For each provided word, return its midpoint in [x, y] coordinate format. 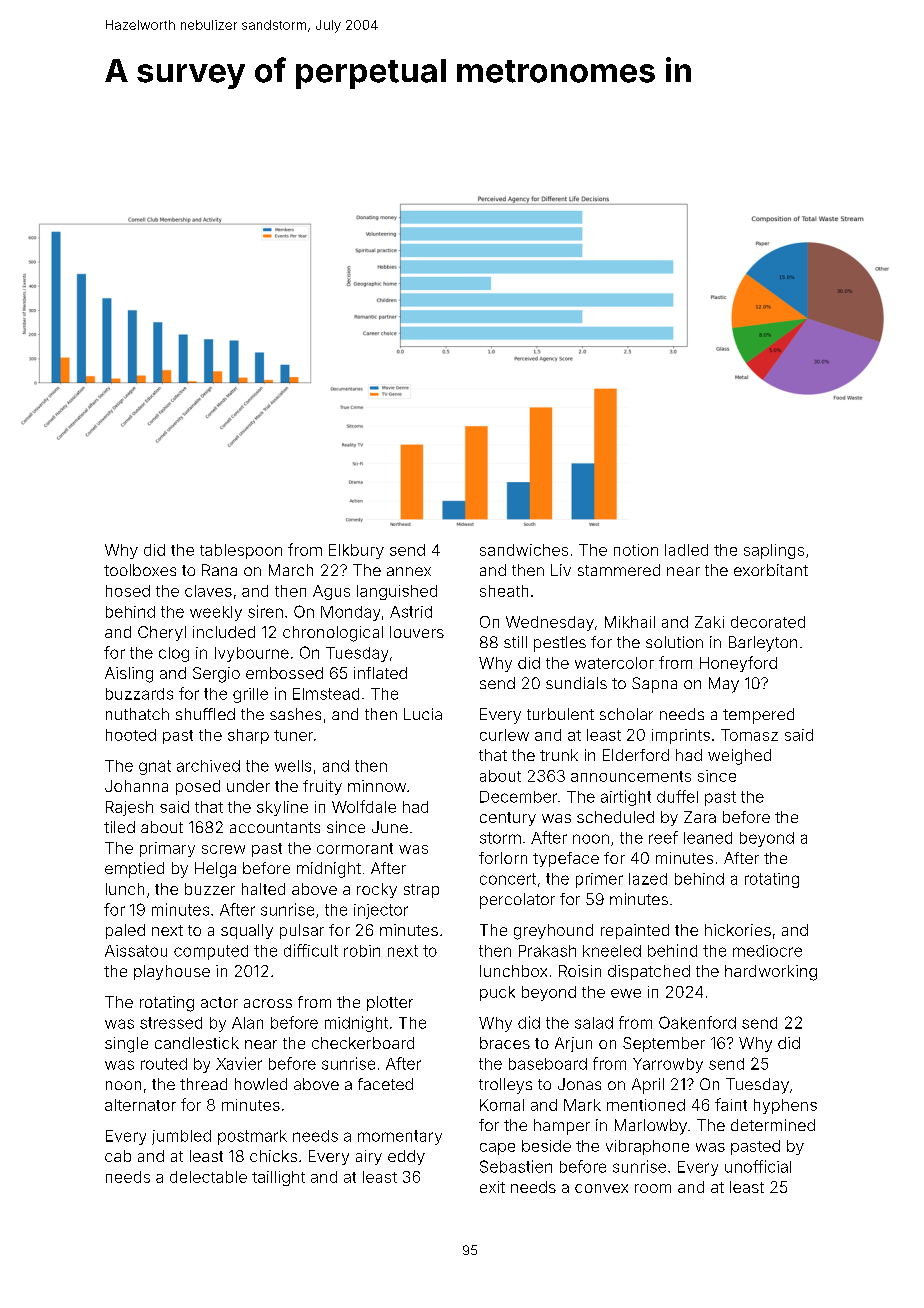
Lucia [423, 714]
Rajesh [129, 808]
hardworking [771, 973]
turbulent [560, 714]
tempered [758, 716]
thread [203, 1084]
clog [174, 654]
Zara [700, 817]
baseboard [548, 1064]
